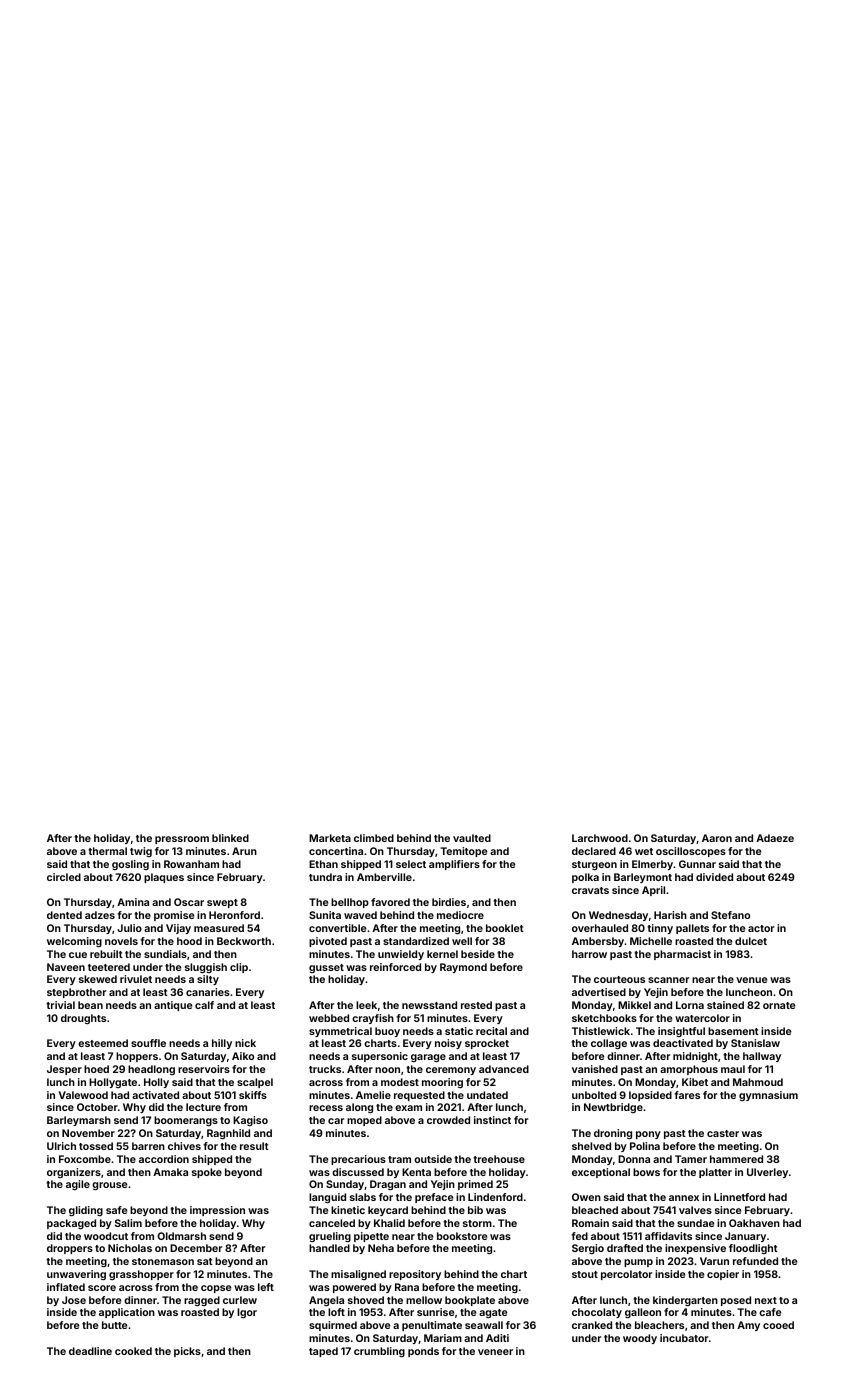 This screenshot has height=1400, width=849. What do you see at coordinates (495, 1352) in the screenshot?
I see `veneer` at bounding box center [495, 1352].
